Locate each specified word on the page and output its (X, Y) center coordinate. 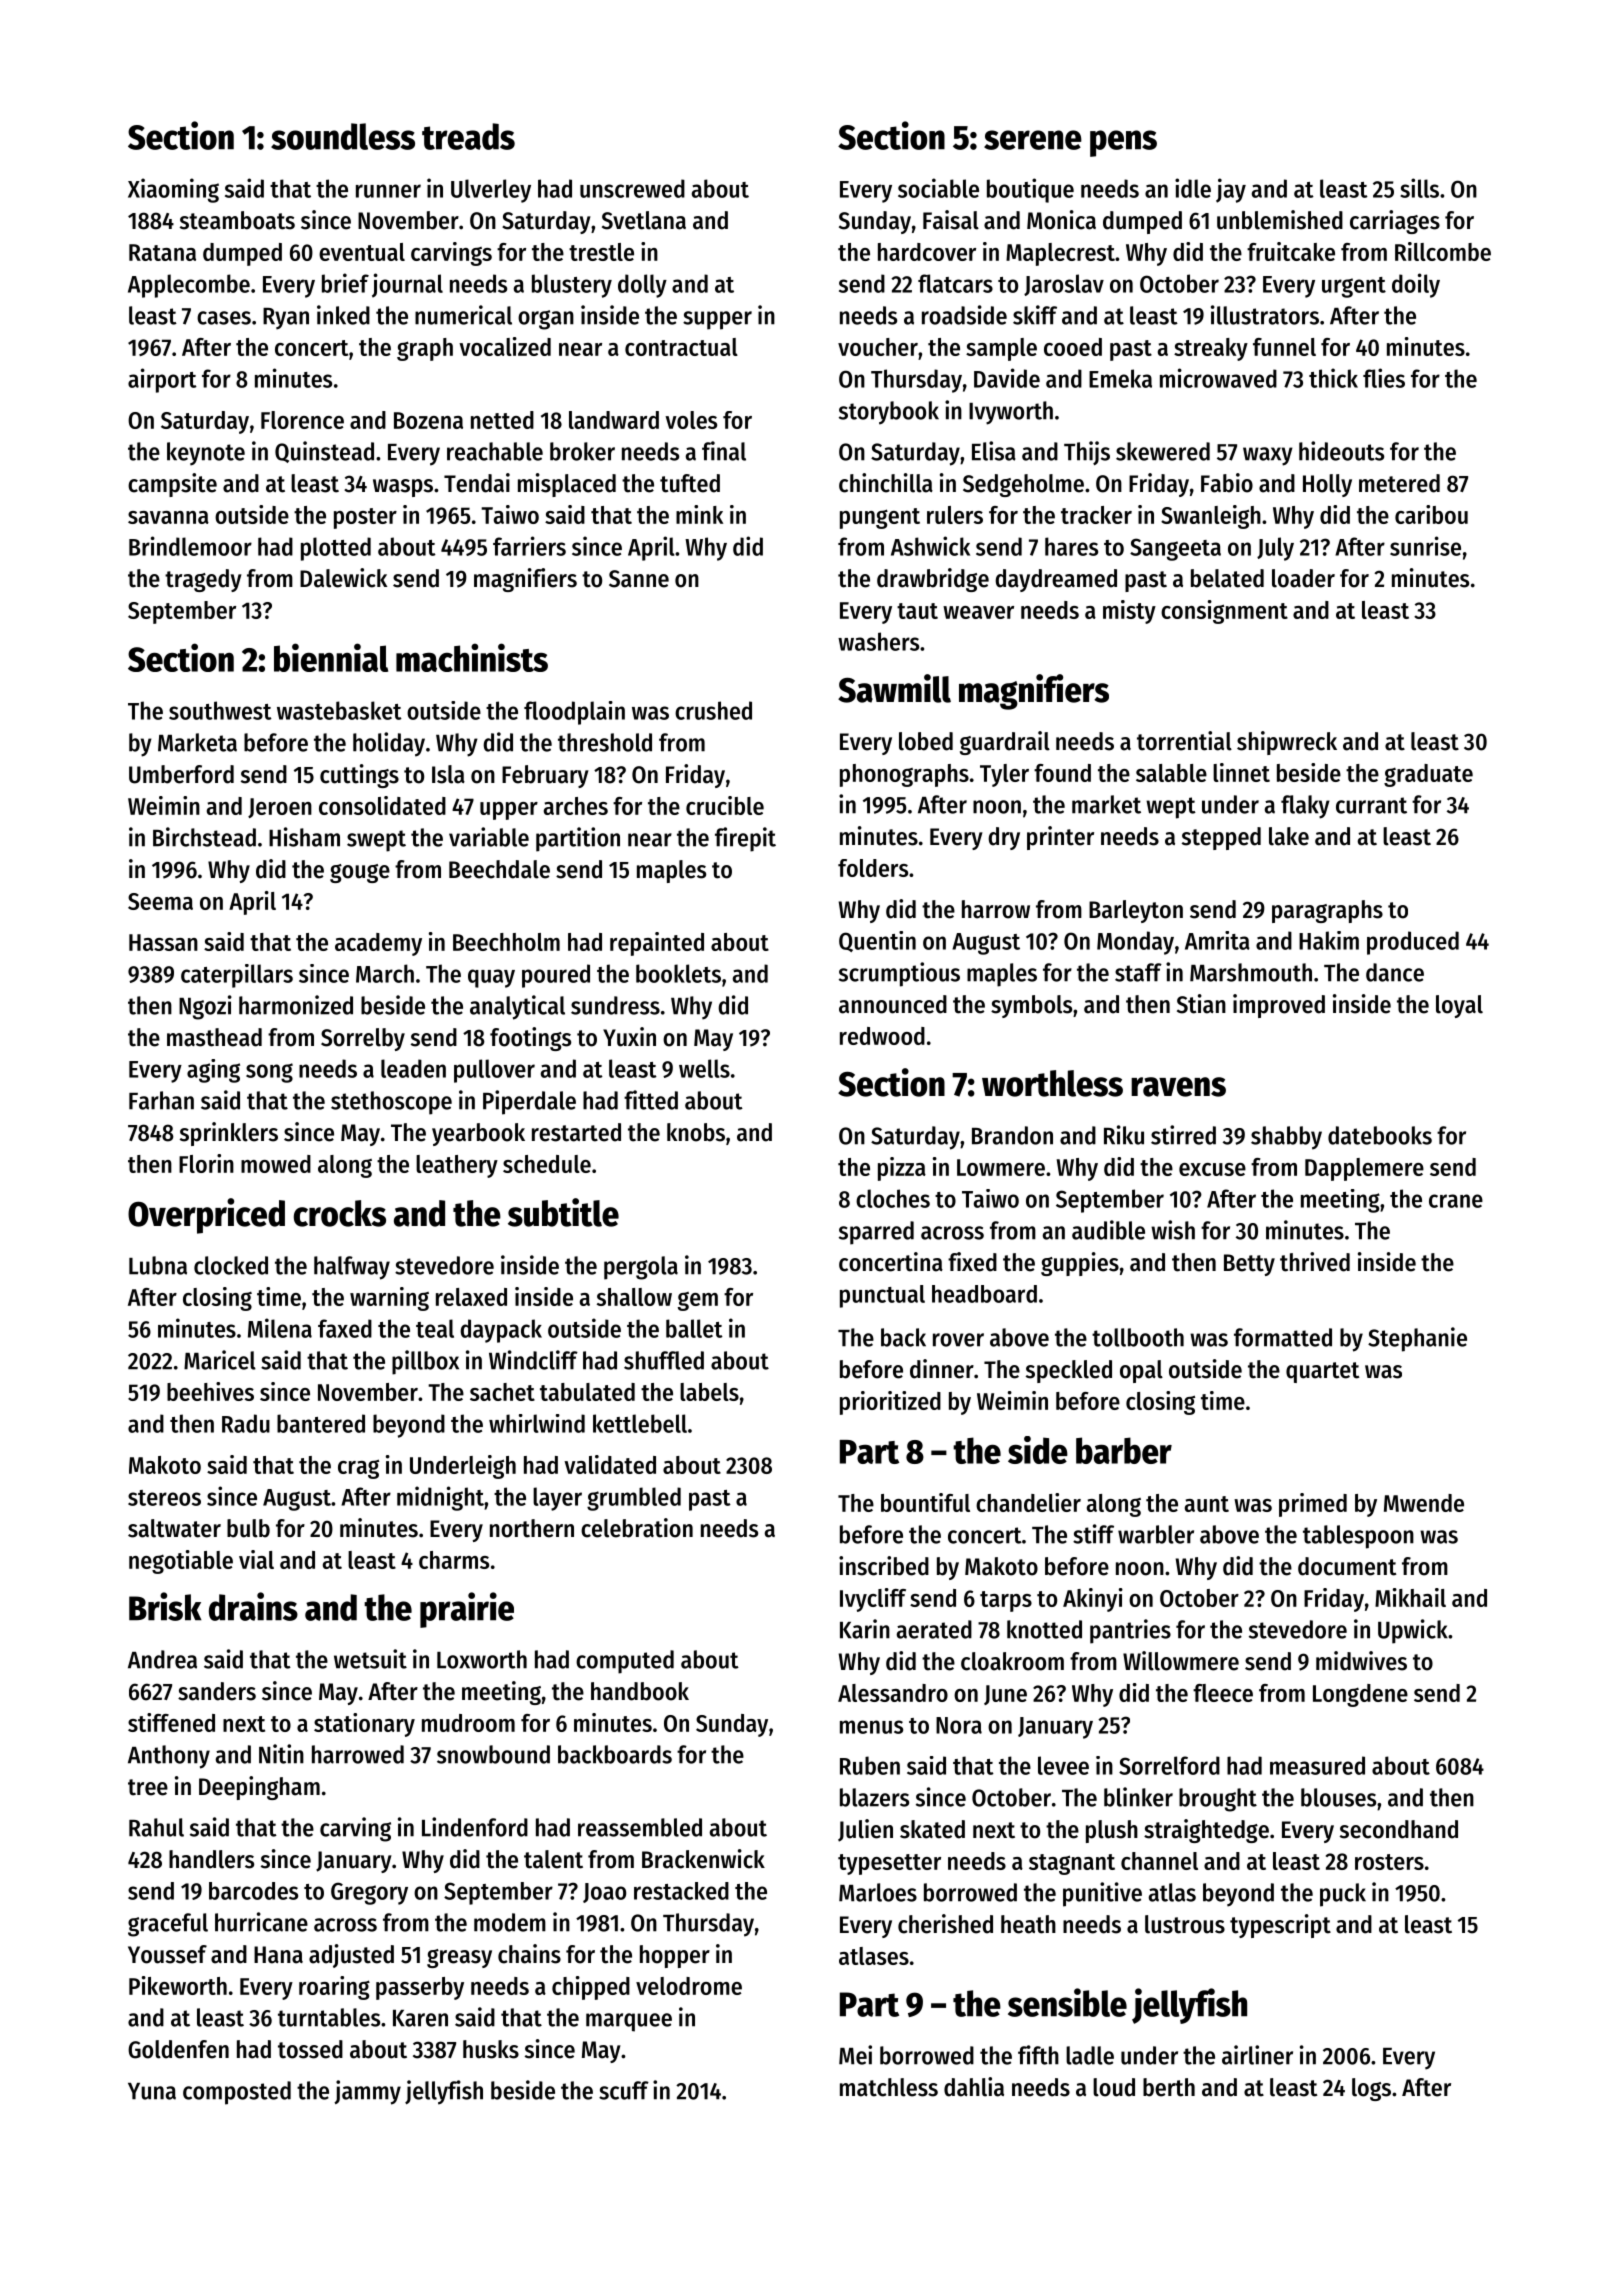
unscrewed (632, 188)
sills (1419, 188)
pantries (1130, 1631)
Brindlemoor (190, 546)
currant (1371, 805)
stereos (164, 1498)
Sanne (639, 579)
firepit (745, 839)
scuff (624, 2090)
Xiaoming (173, 190)
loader (1303, 578)
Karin (865, 1629)
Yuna (152, 2091)
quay (491, 978)
